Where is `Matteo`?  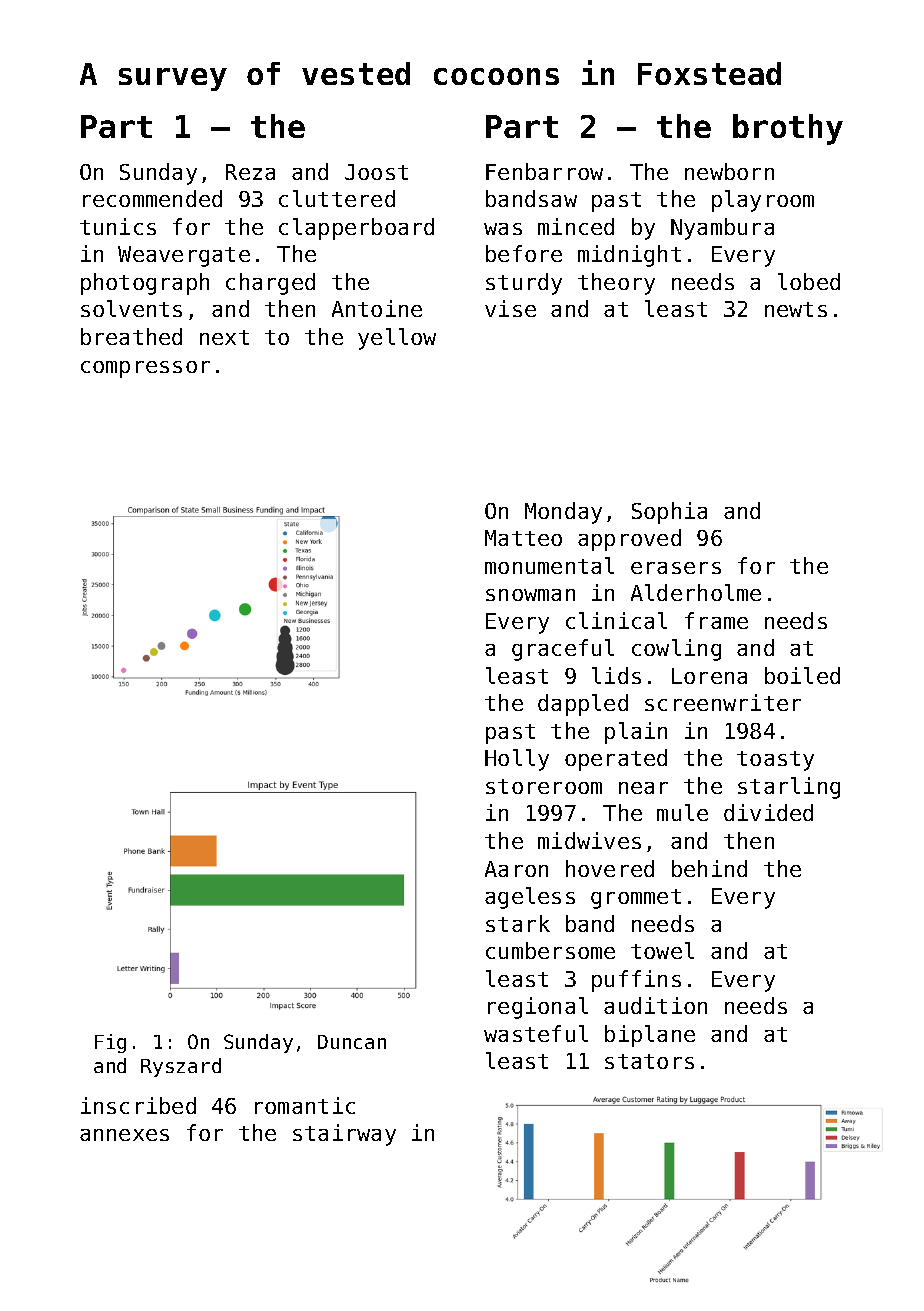 Matteo is located at coordinates (523, 538).
